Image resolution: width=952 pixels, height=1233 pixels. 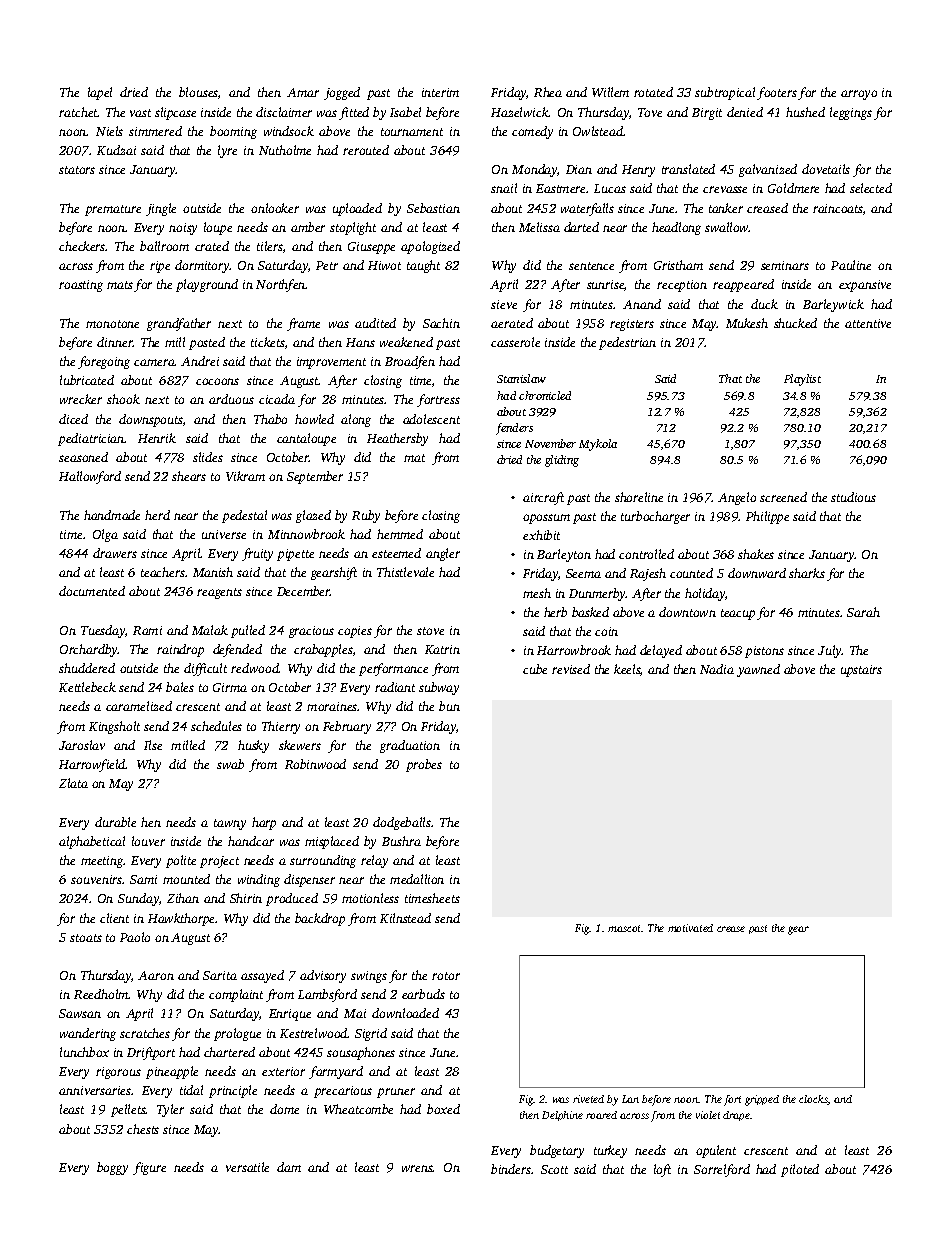 What do you see at coordinates (813, 1100) in the screenshot?
I see `clocks` at bounding box center [813, 1100].
